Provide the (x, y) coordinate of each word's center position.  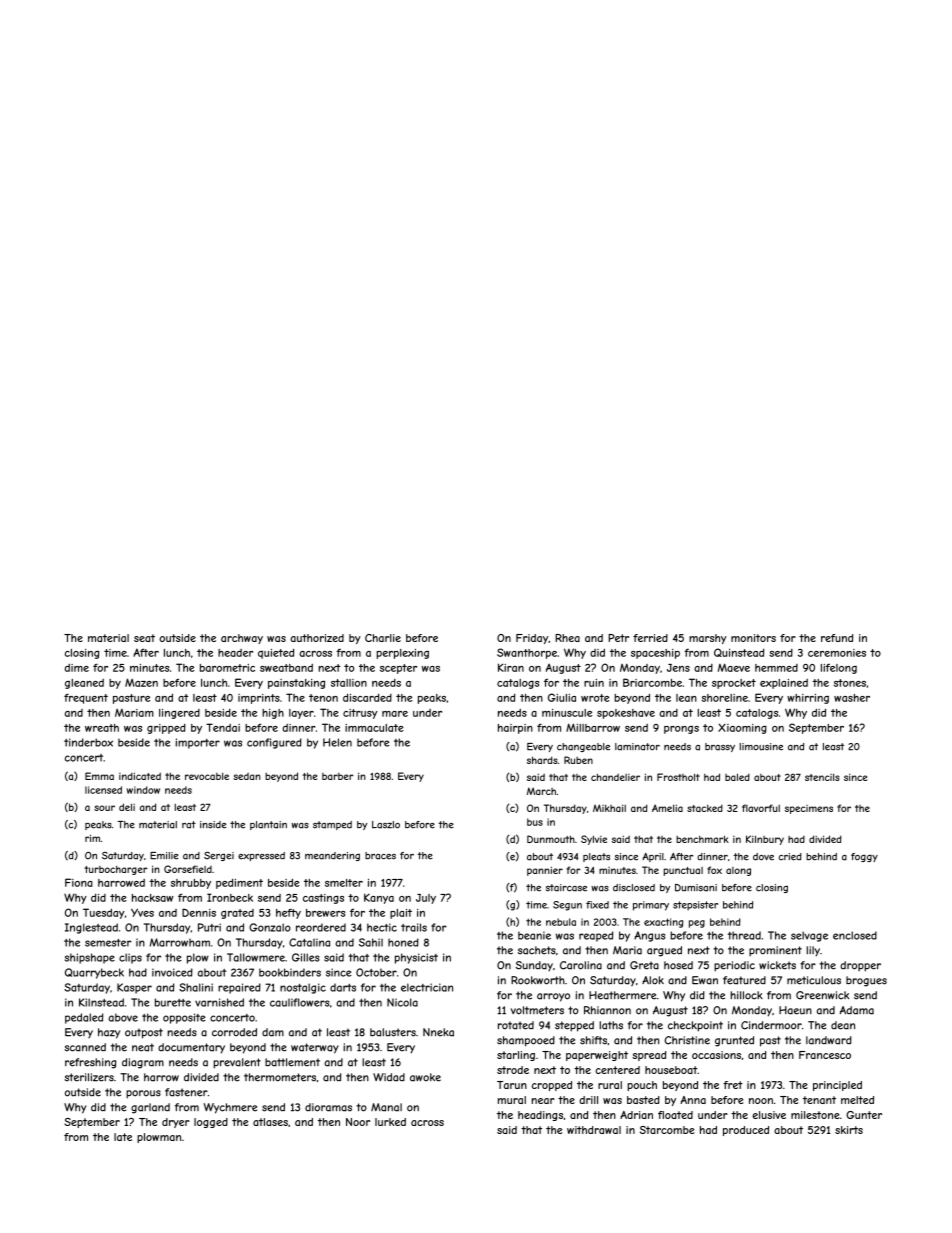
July (426, 899)
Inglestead (91, 928)
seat (144, 638)
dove (763, 857)
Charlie (383, 638)
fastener (186, 1092)
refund (837, 638)
